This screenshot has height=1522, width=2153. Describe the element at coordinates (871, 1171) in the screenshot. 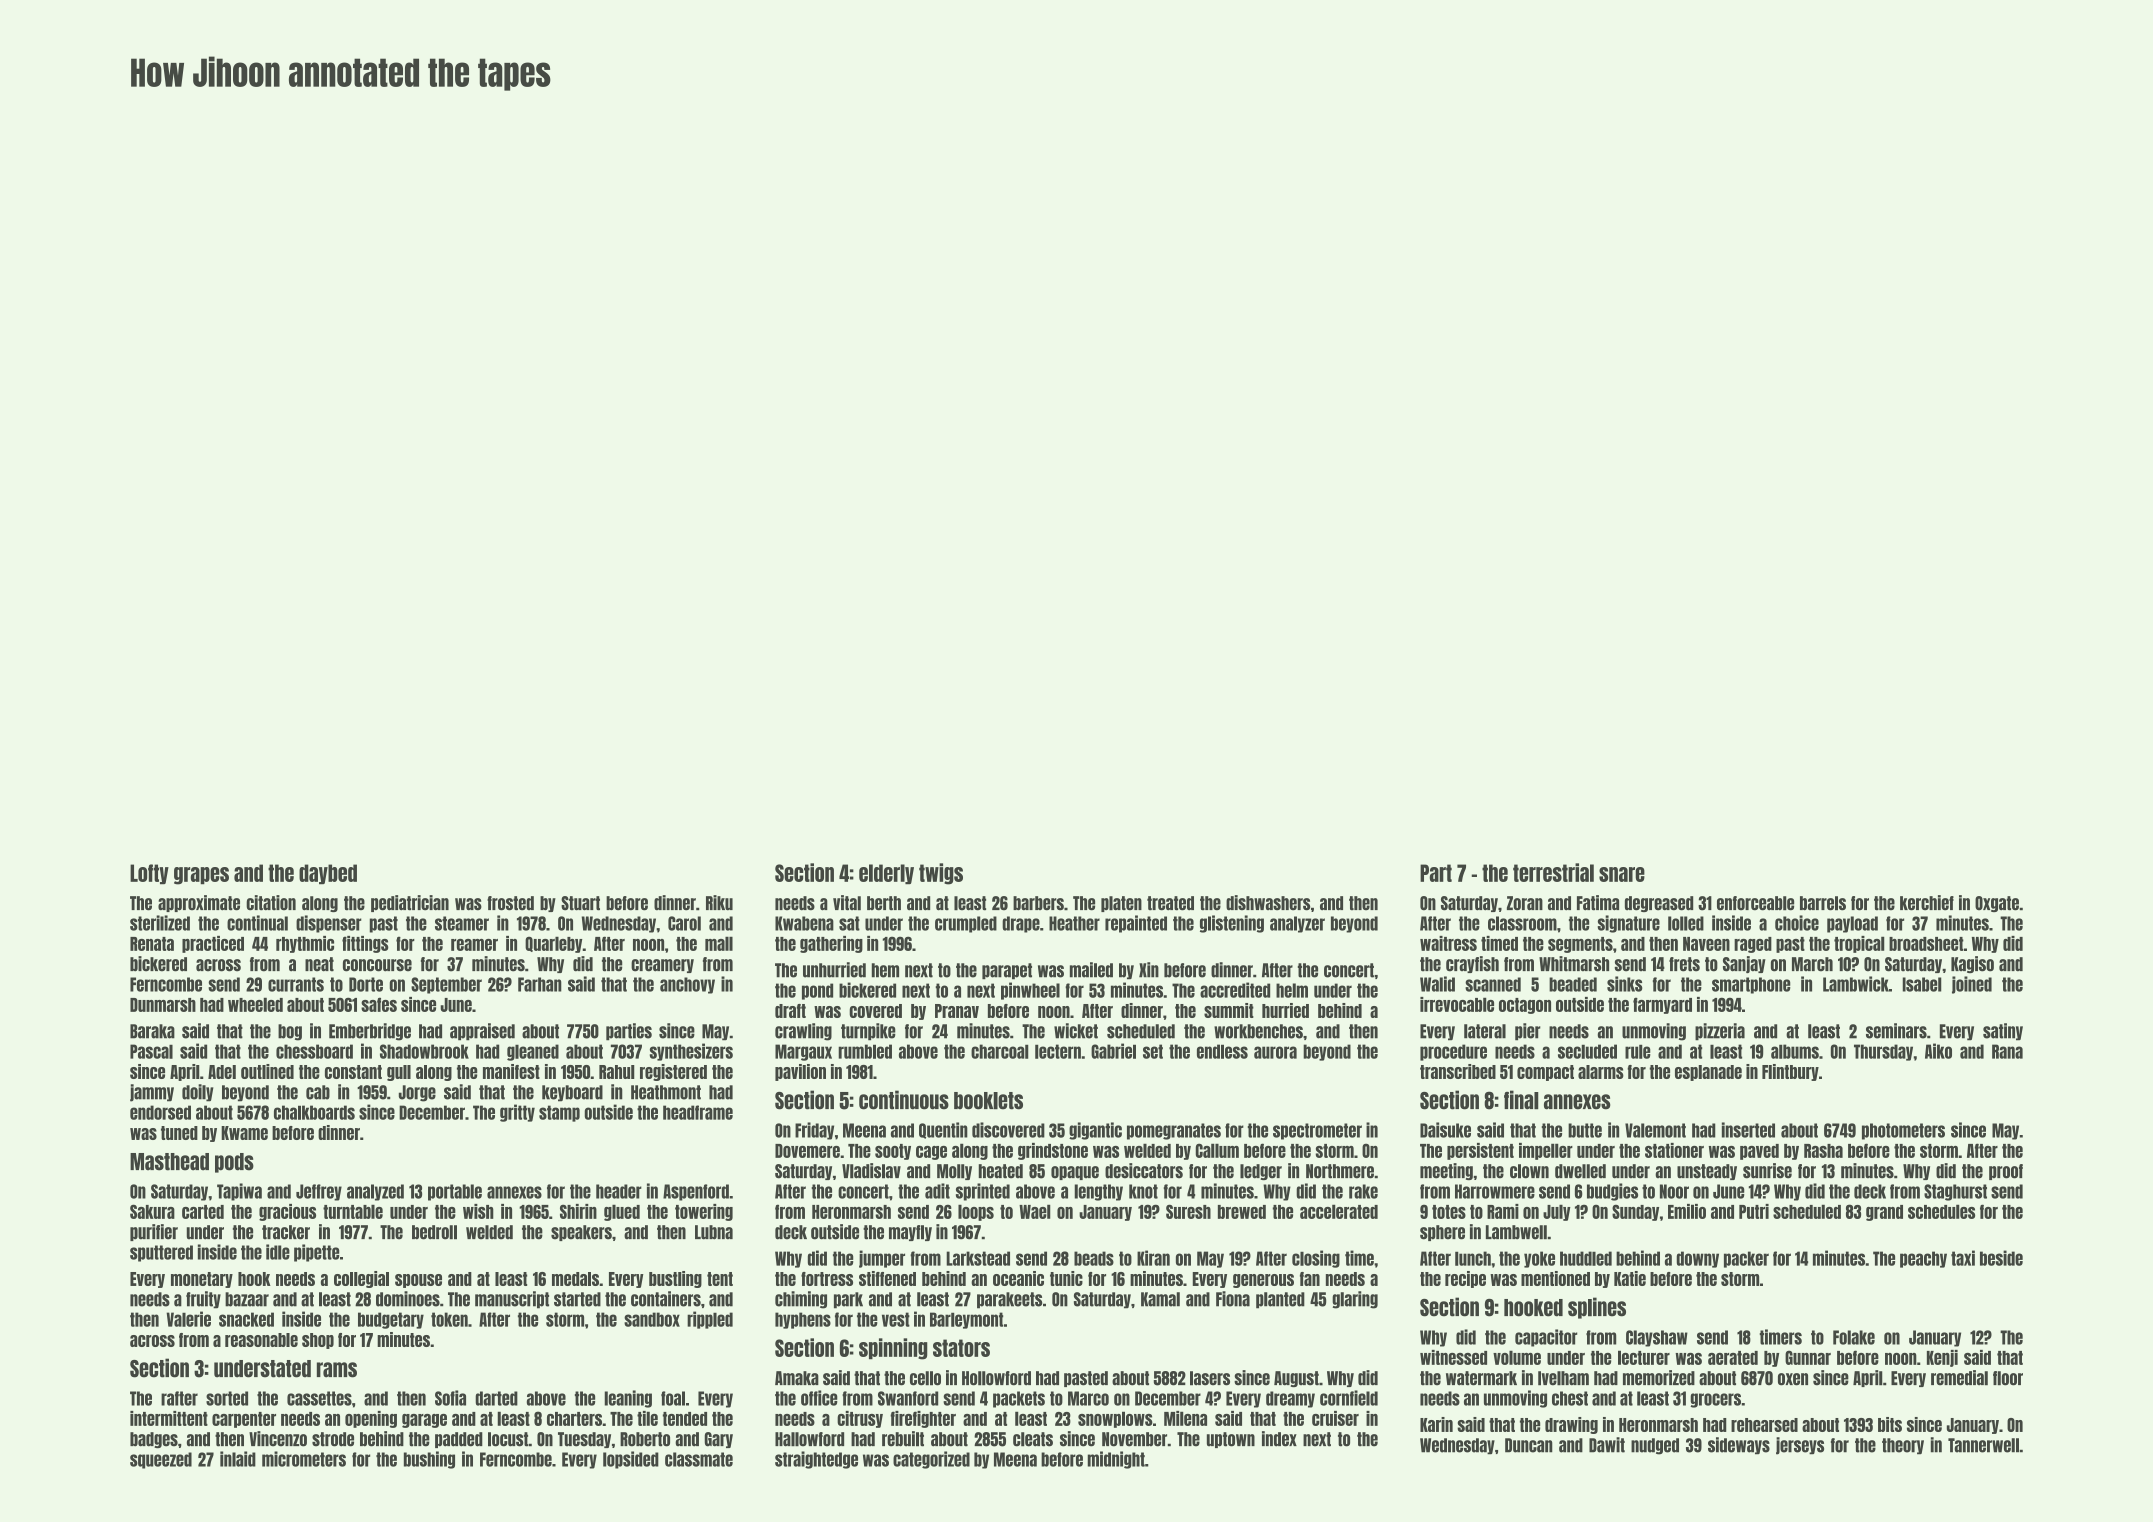

I see `Vladislav` at that location.
